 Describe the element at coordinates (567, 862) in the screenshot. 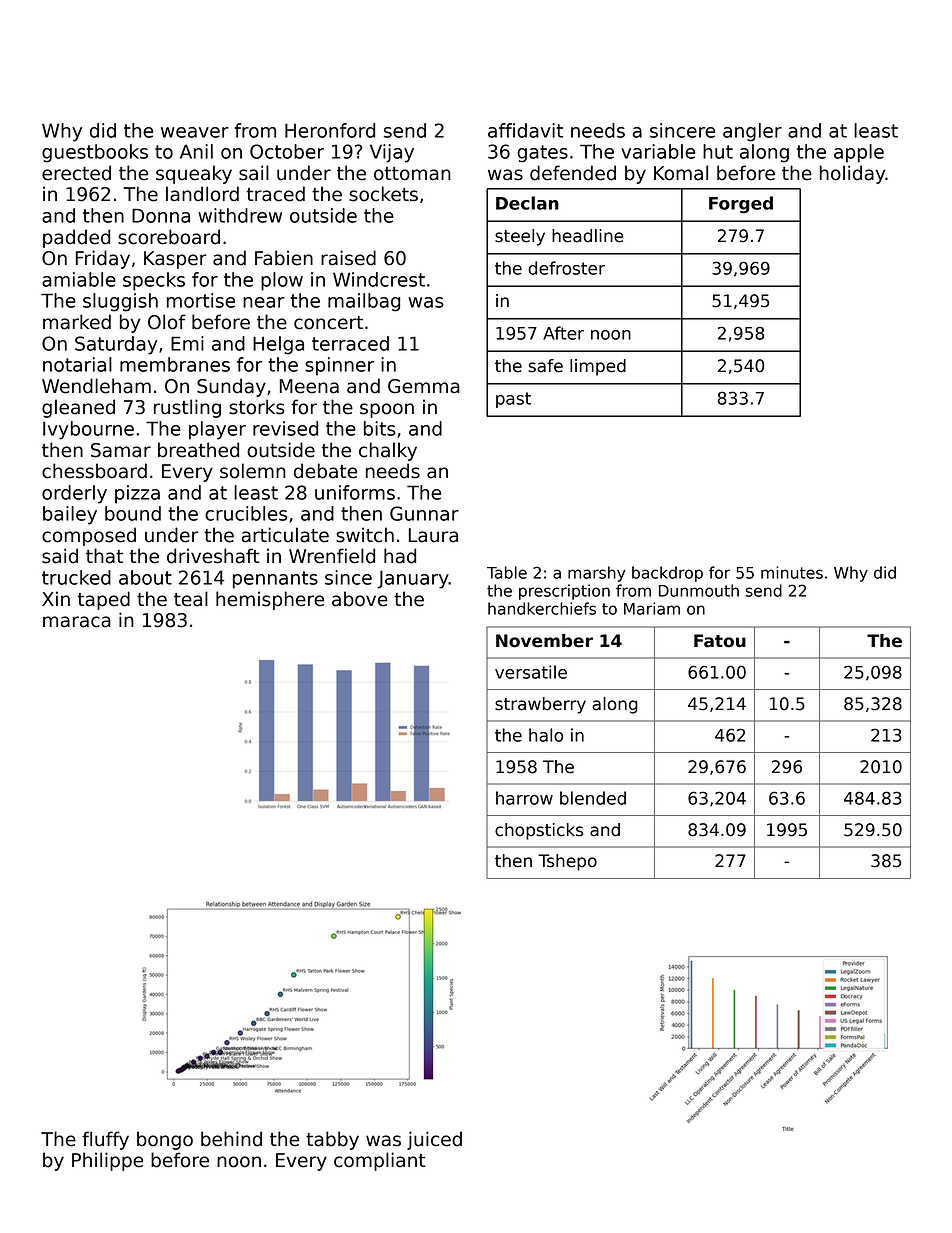

I see `Tshepo` at that location.
